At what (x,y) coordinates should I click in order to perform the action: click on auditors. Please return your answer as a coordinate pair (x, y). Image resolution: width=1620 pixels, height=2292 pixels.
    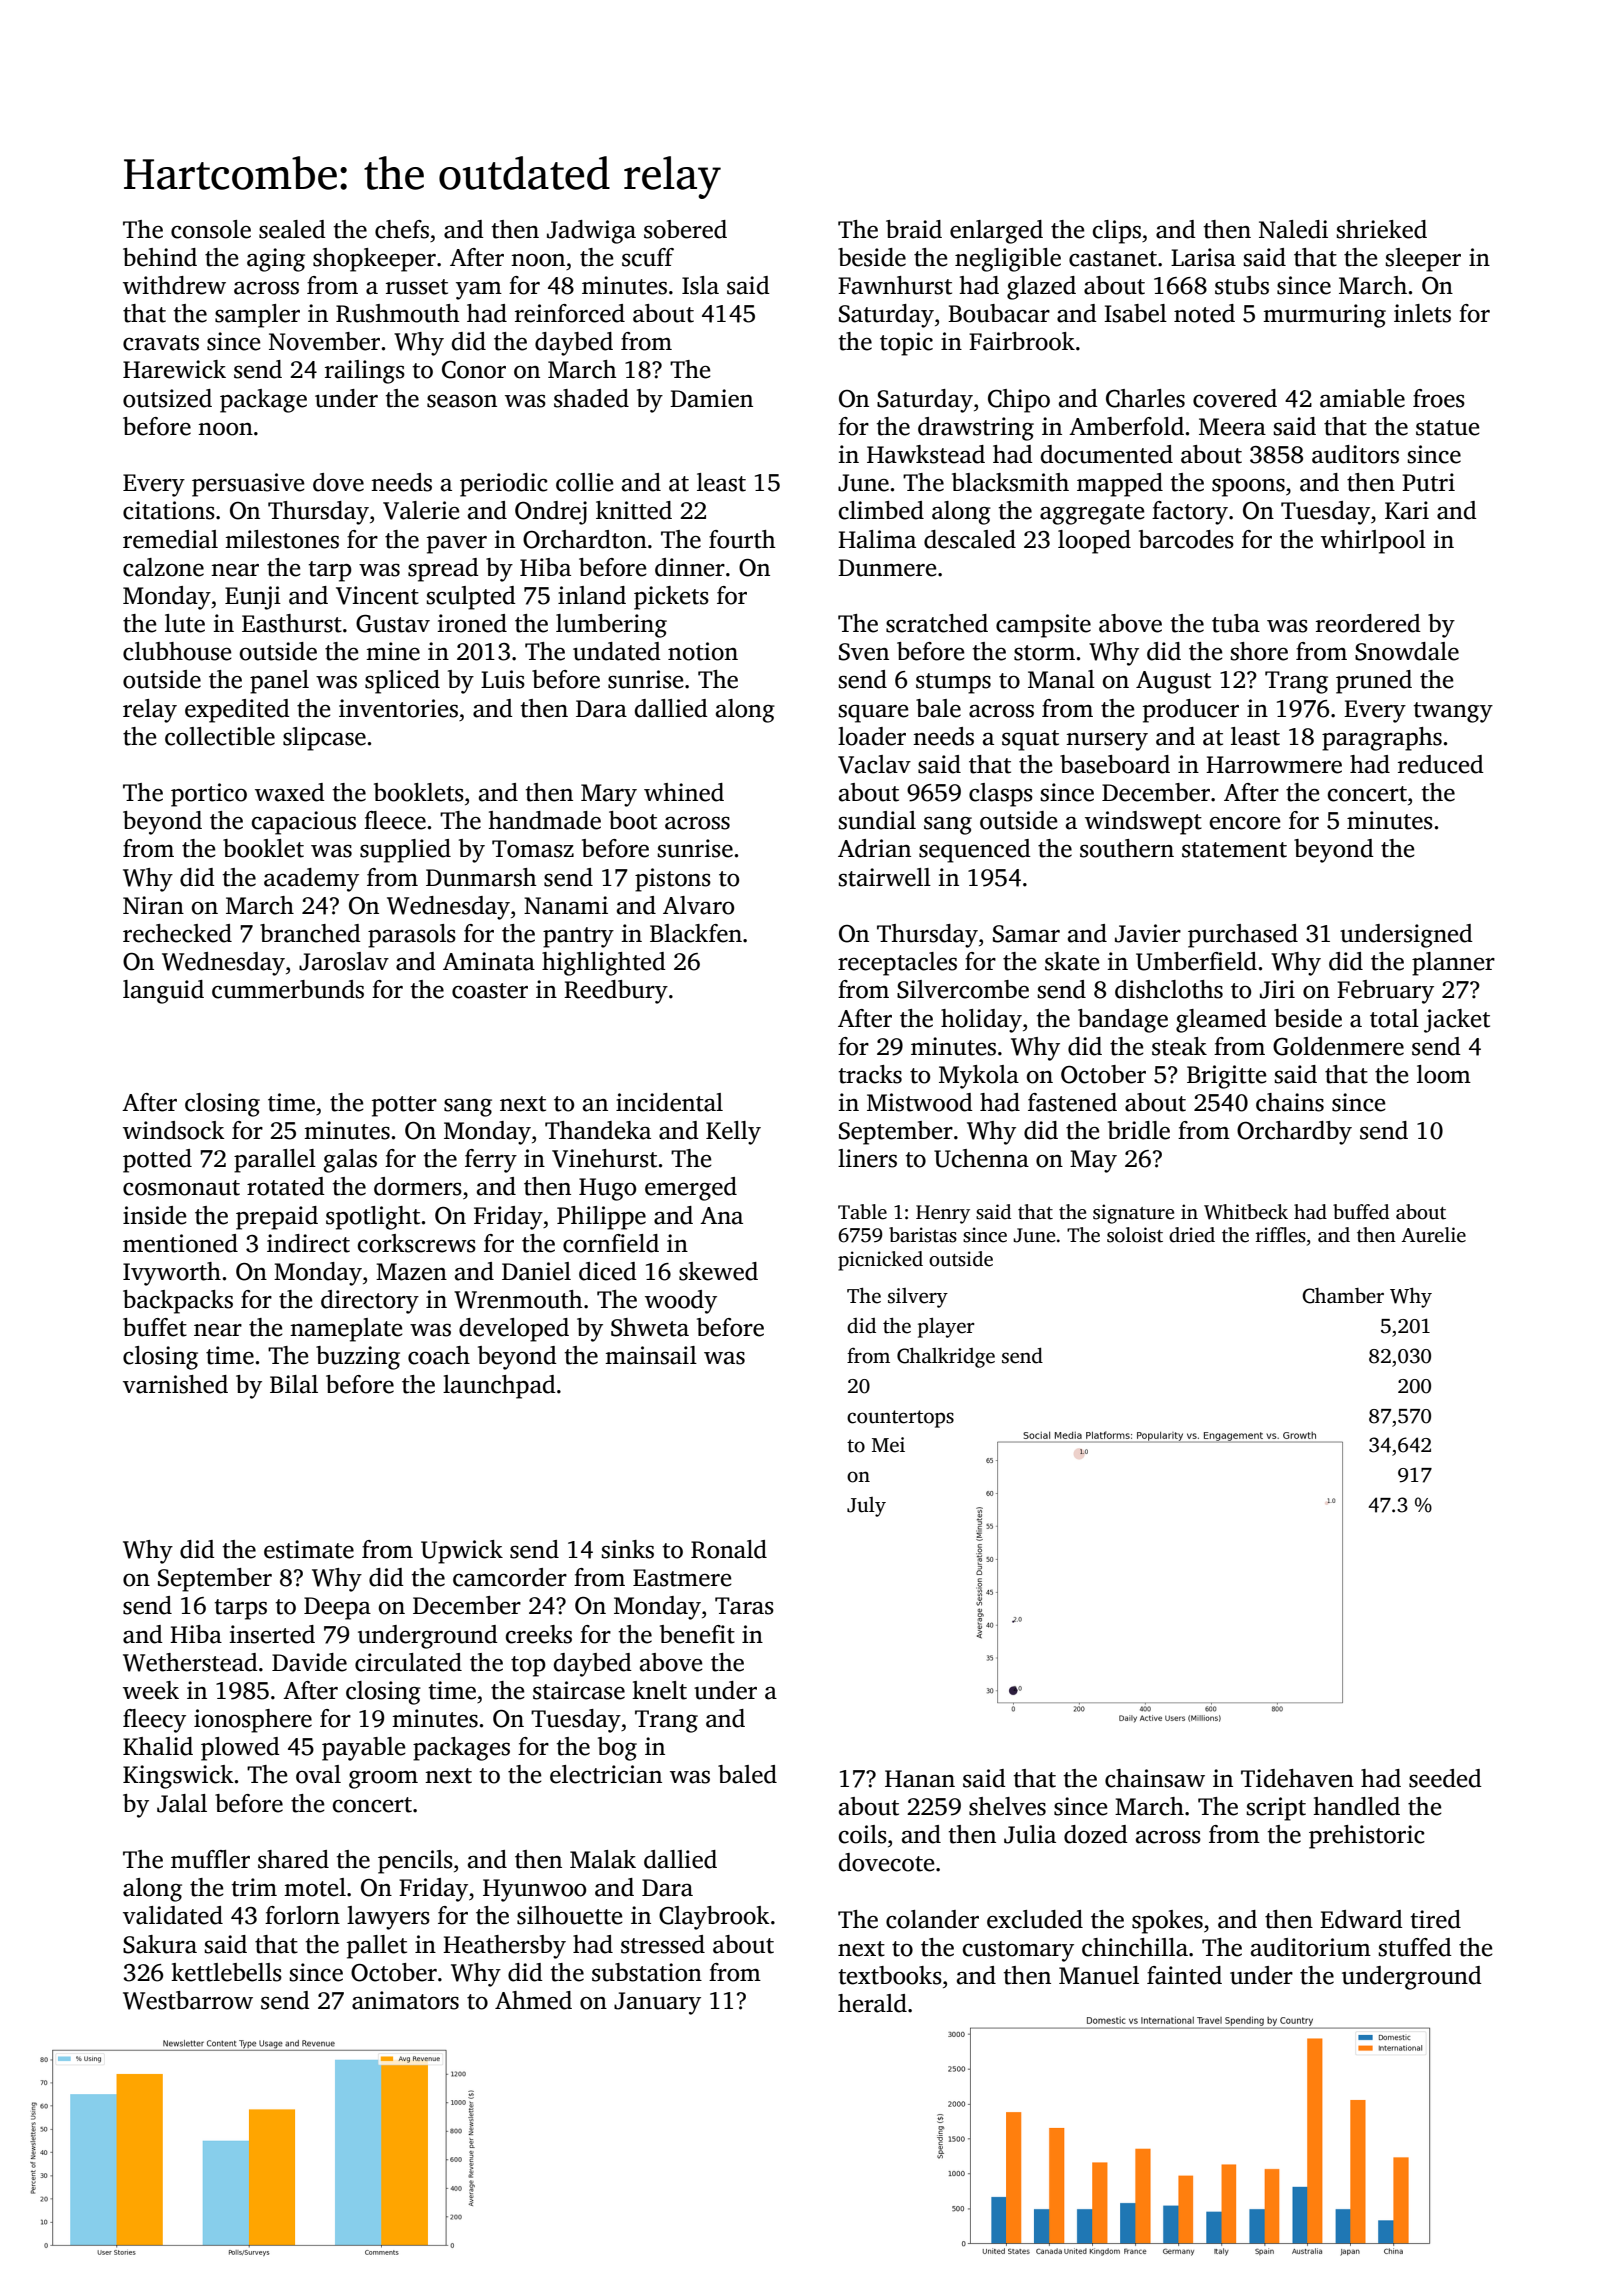
    Looking at the image, I should click on (1355, 454).
